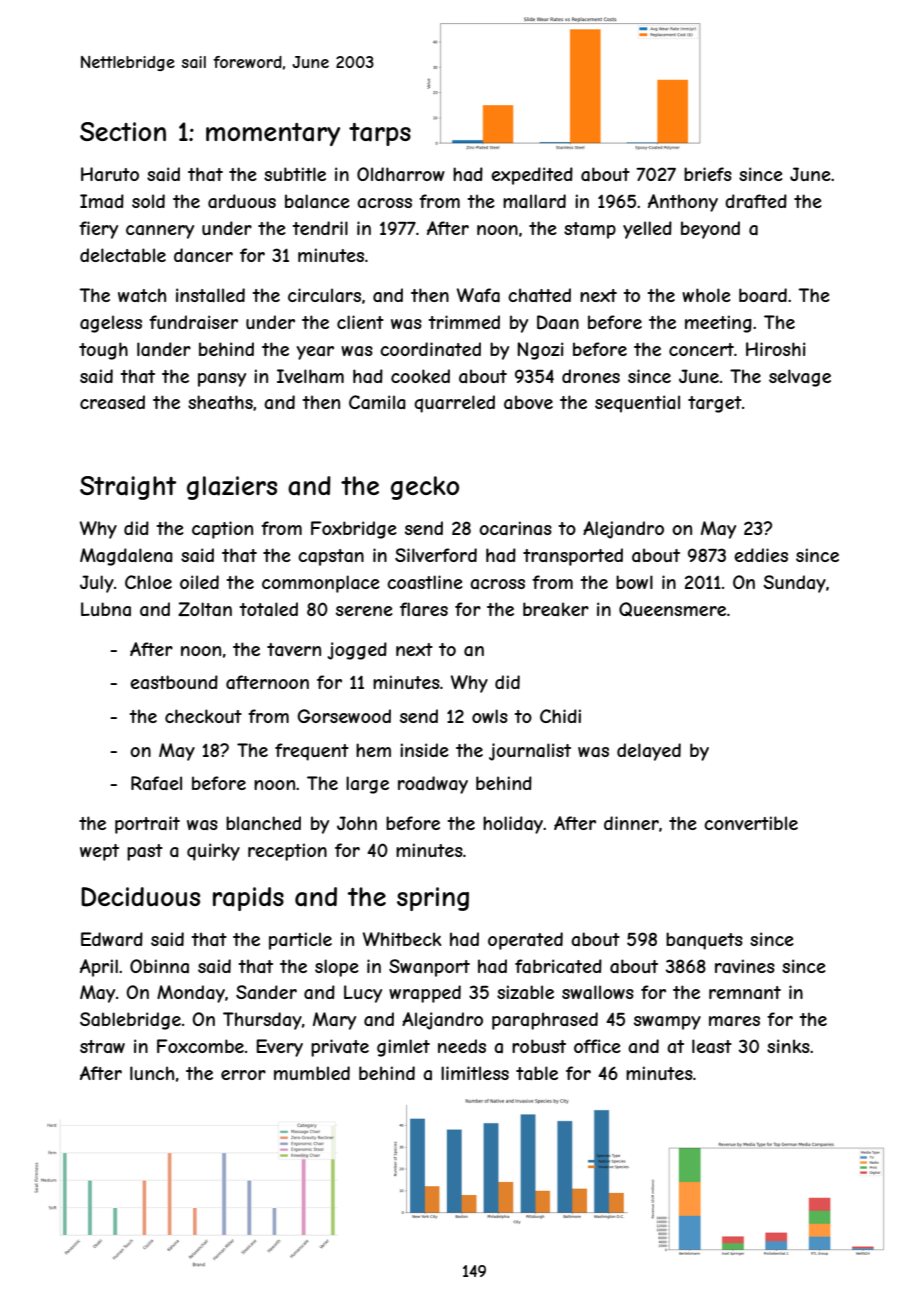  Describe the element at coordinates (273, 134) in the screenshot. I see `momentary` at that location.
